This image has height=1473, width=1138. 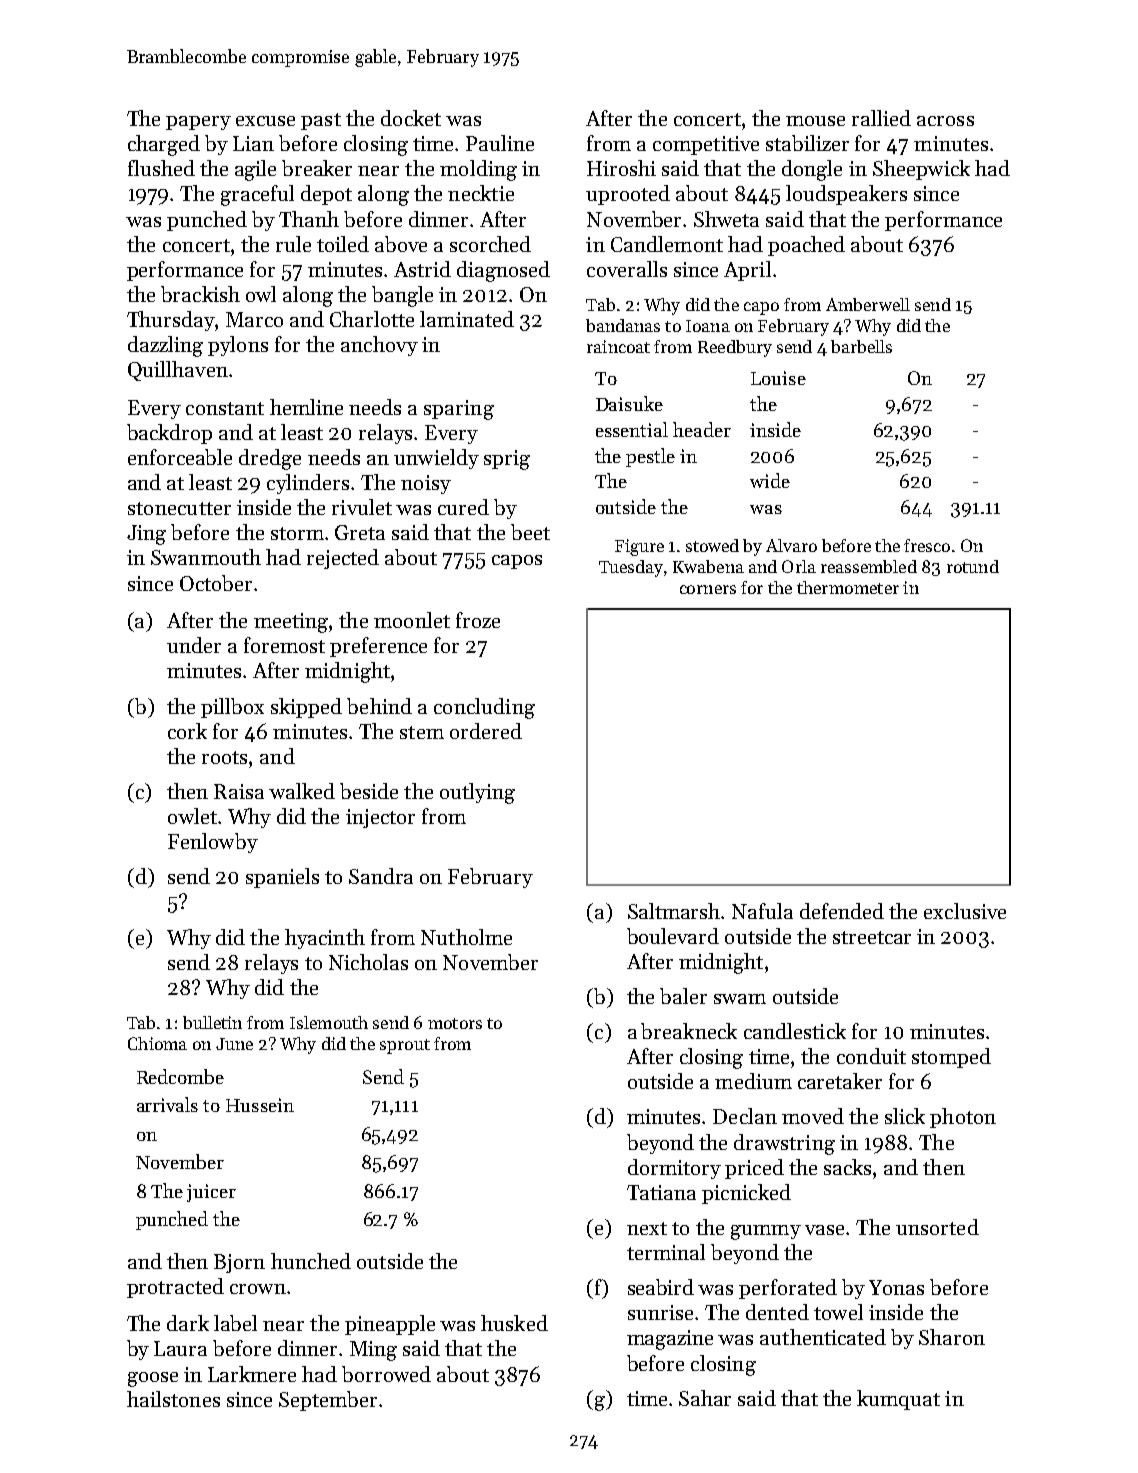 I want to click on Fenlowby, so click(x=213, y=843).
